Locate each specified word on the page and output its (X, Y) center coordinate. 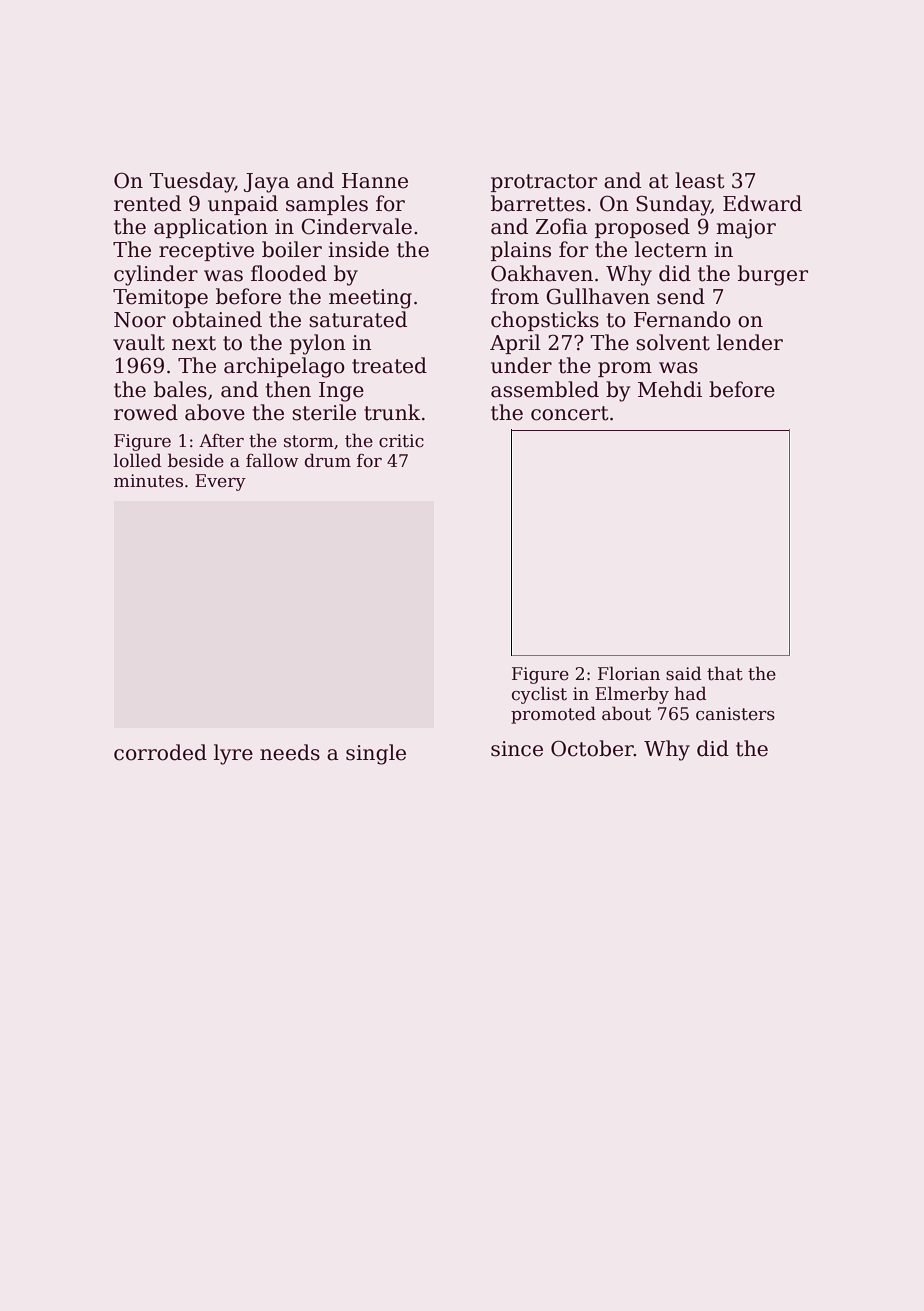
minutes (148, 481)
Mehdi (670, 389)
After (221, 441)
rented (147, 203)
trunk (392, 412)
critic (401, 441)
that (725, 673)
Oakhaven (542, 273)
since (517, 749)
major (746, 229)
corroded (160, 752)
